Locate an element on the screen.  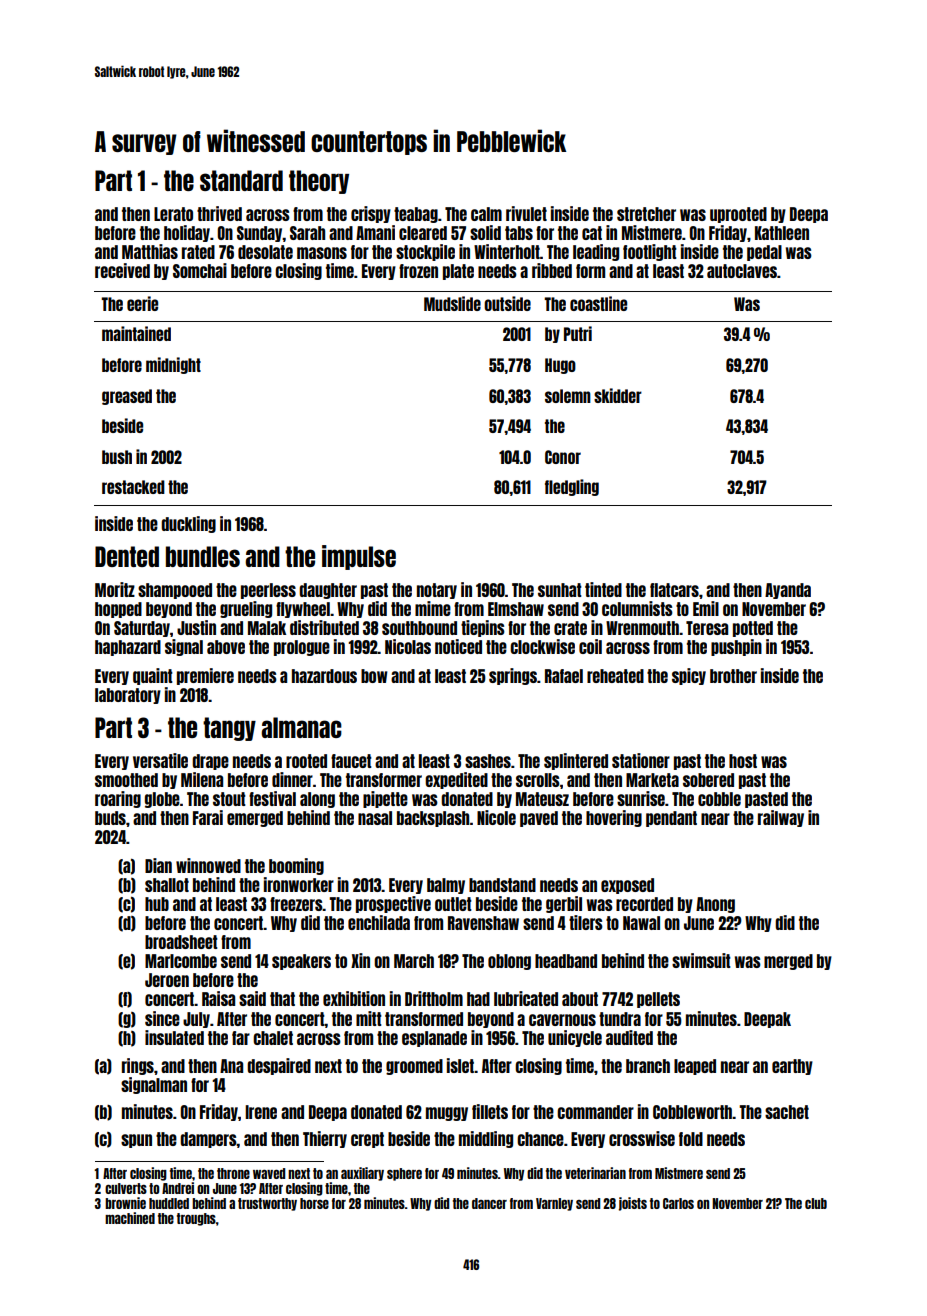
fold is located at coordinates (691, 1139).
